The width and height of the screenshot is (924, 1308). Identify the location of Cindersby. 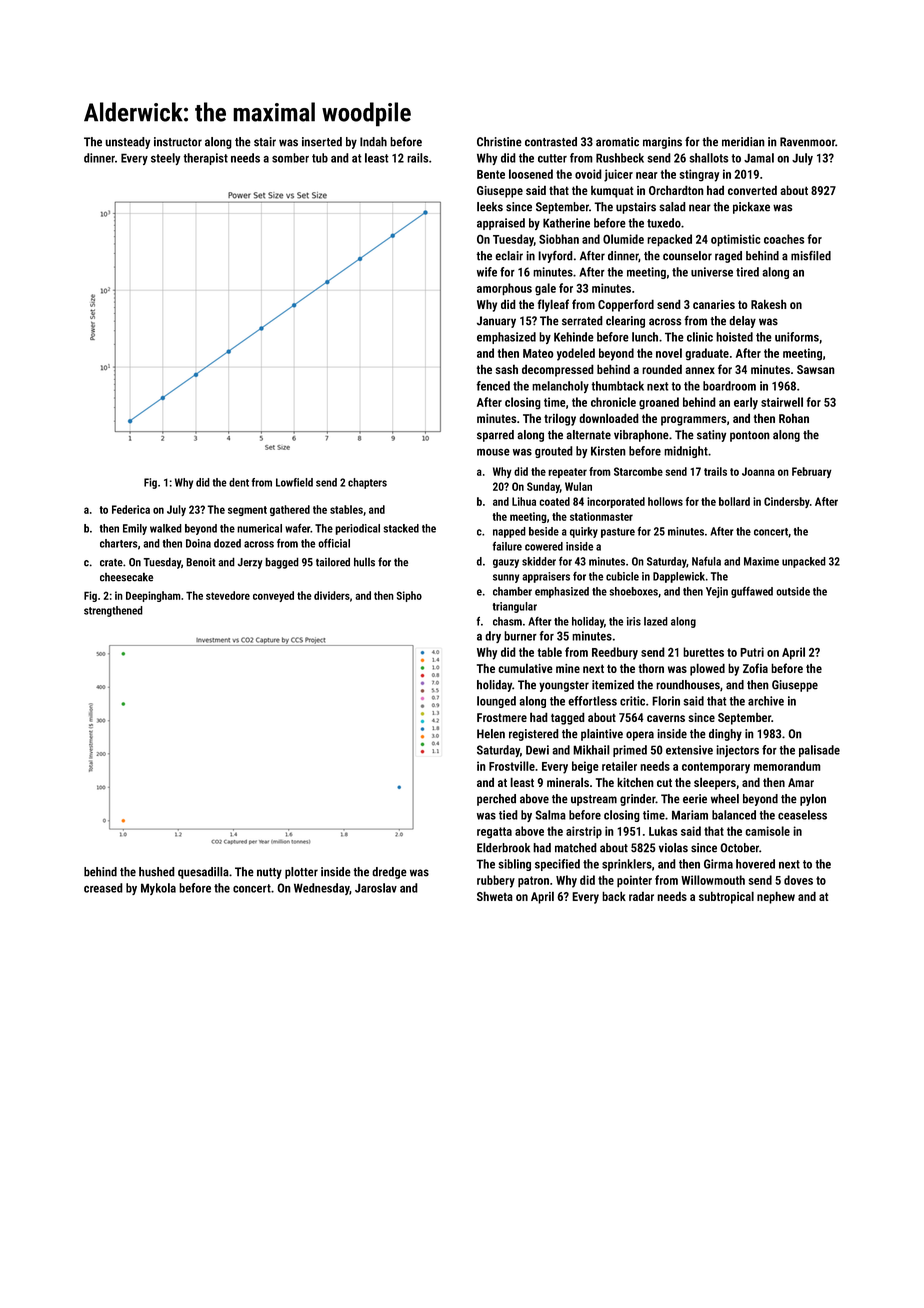
(787, 502).
